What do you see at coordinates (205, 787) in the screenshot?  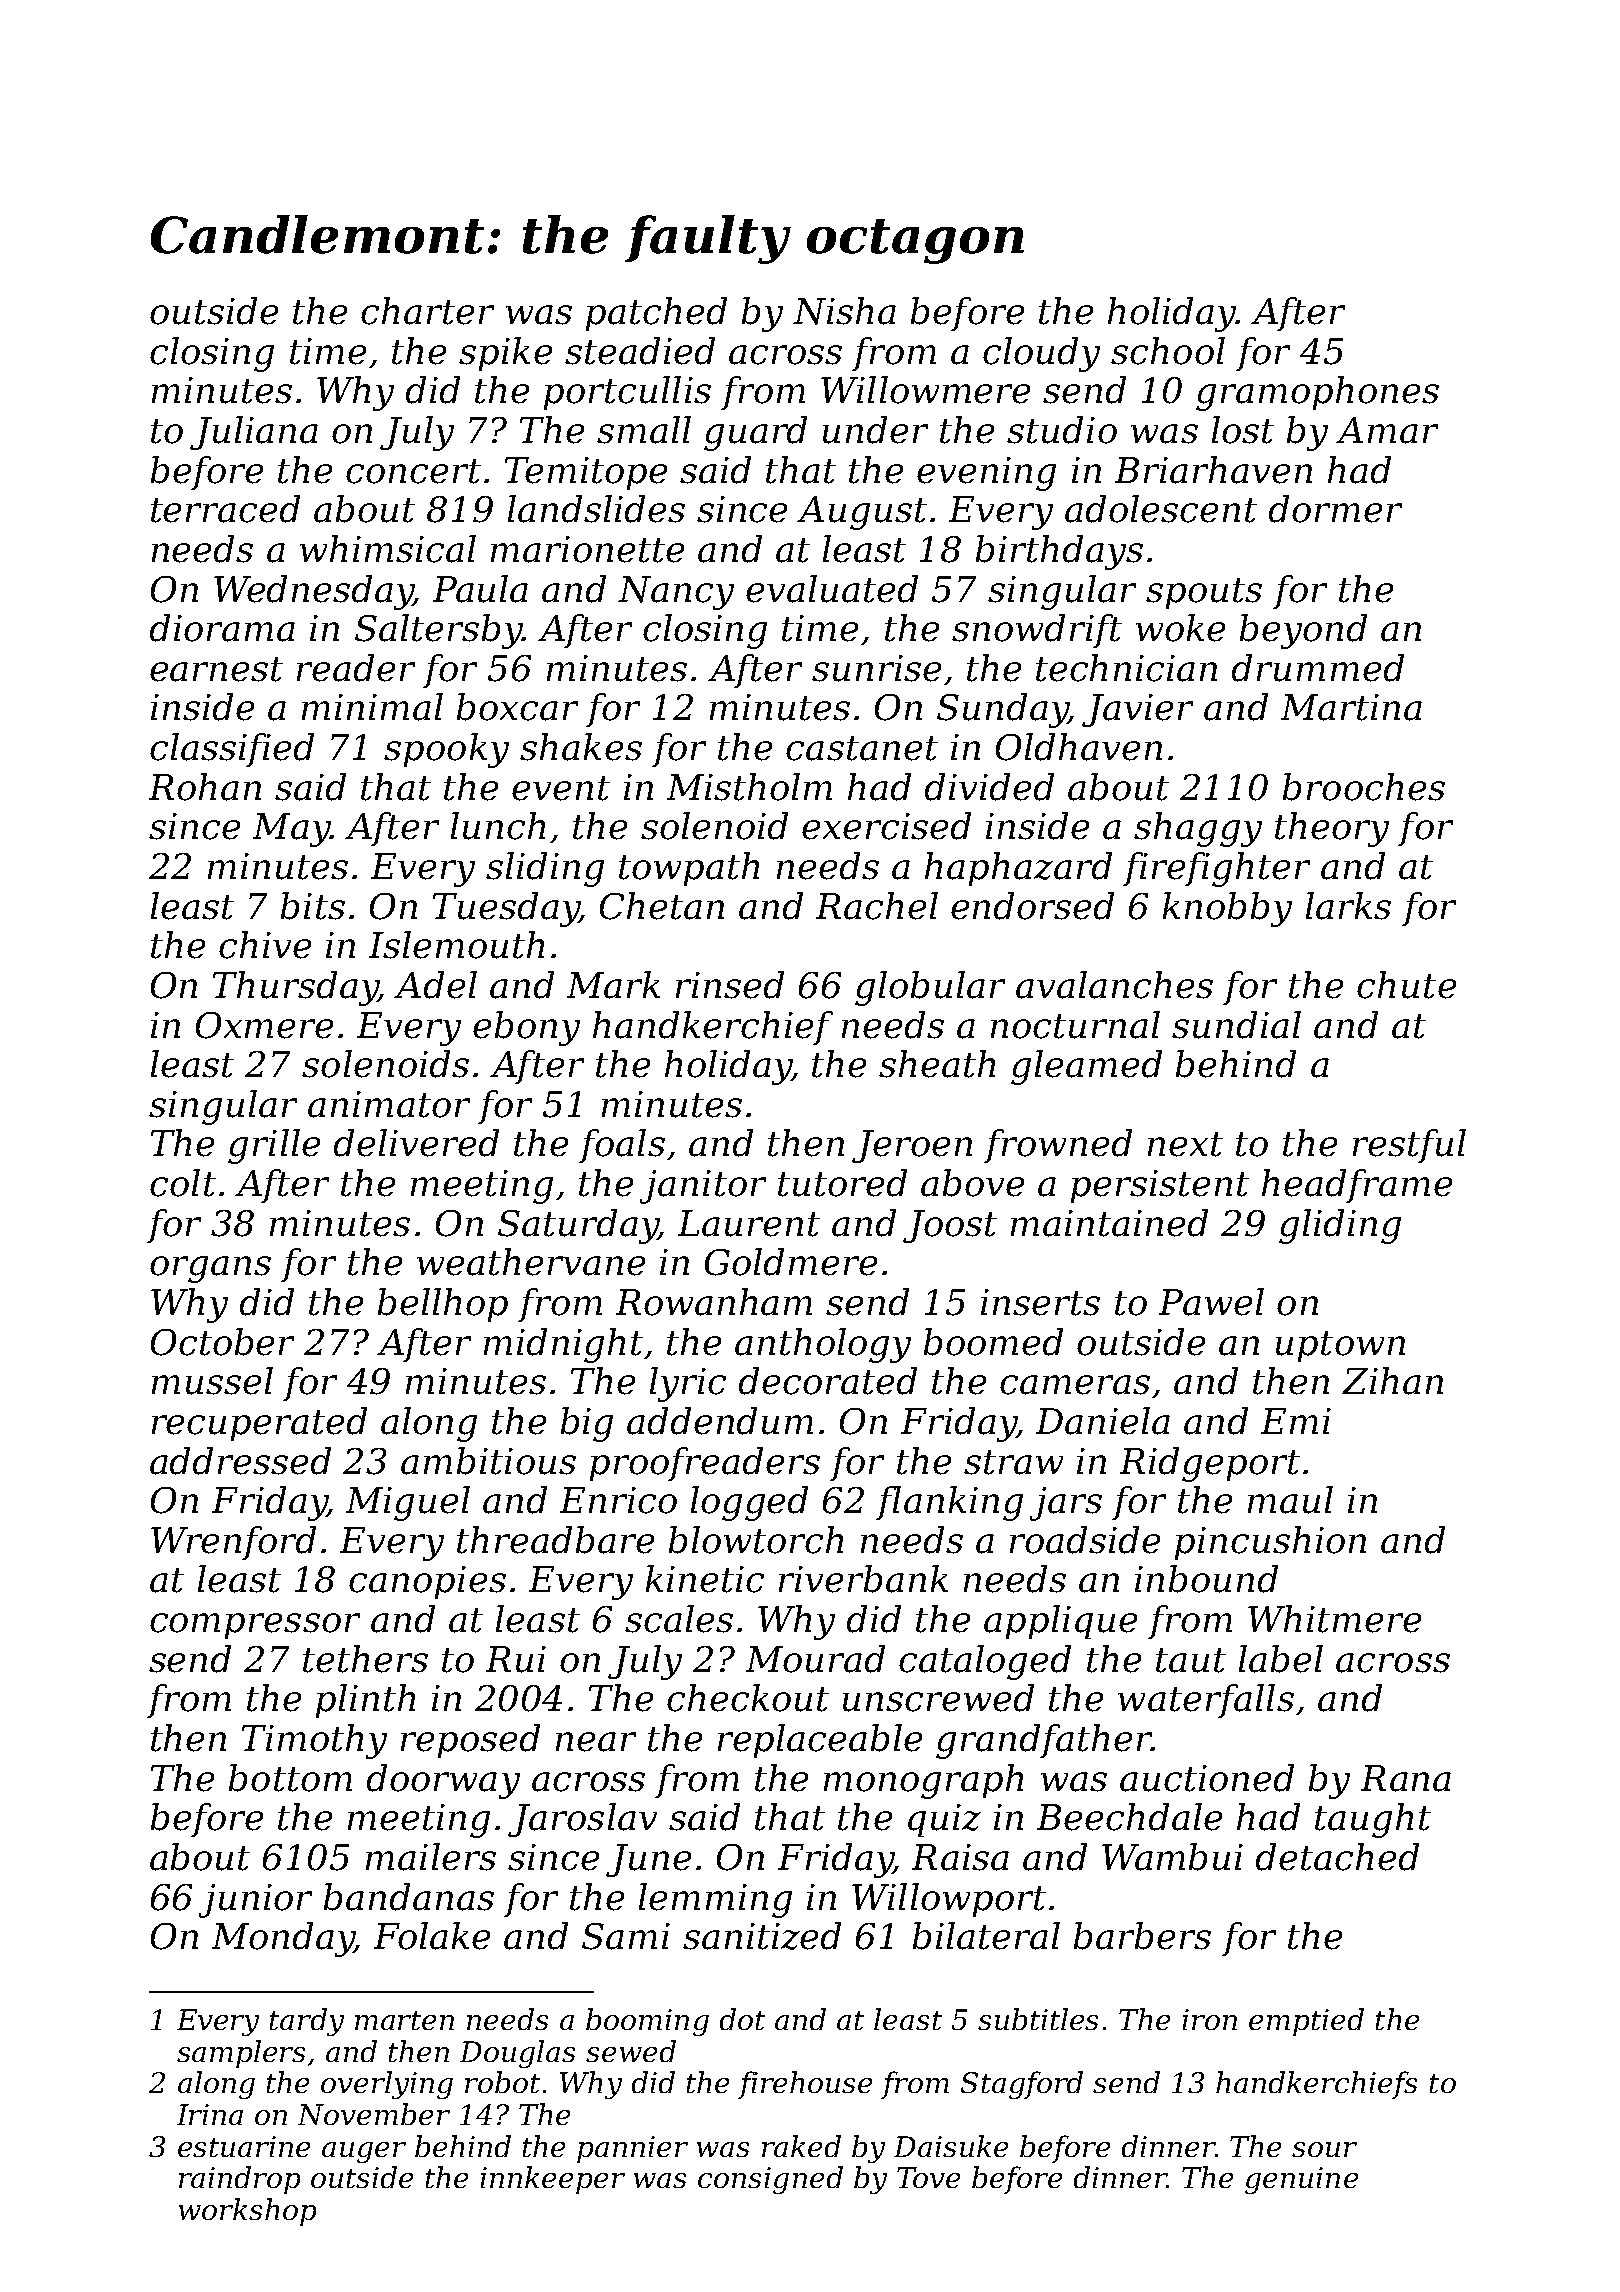 I see `Rohan` at bounding box center [205, 787].
